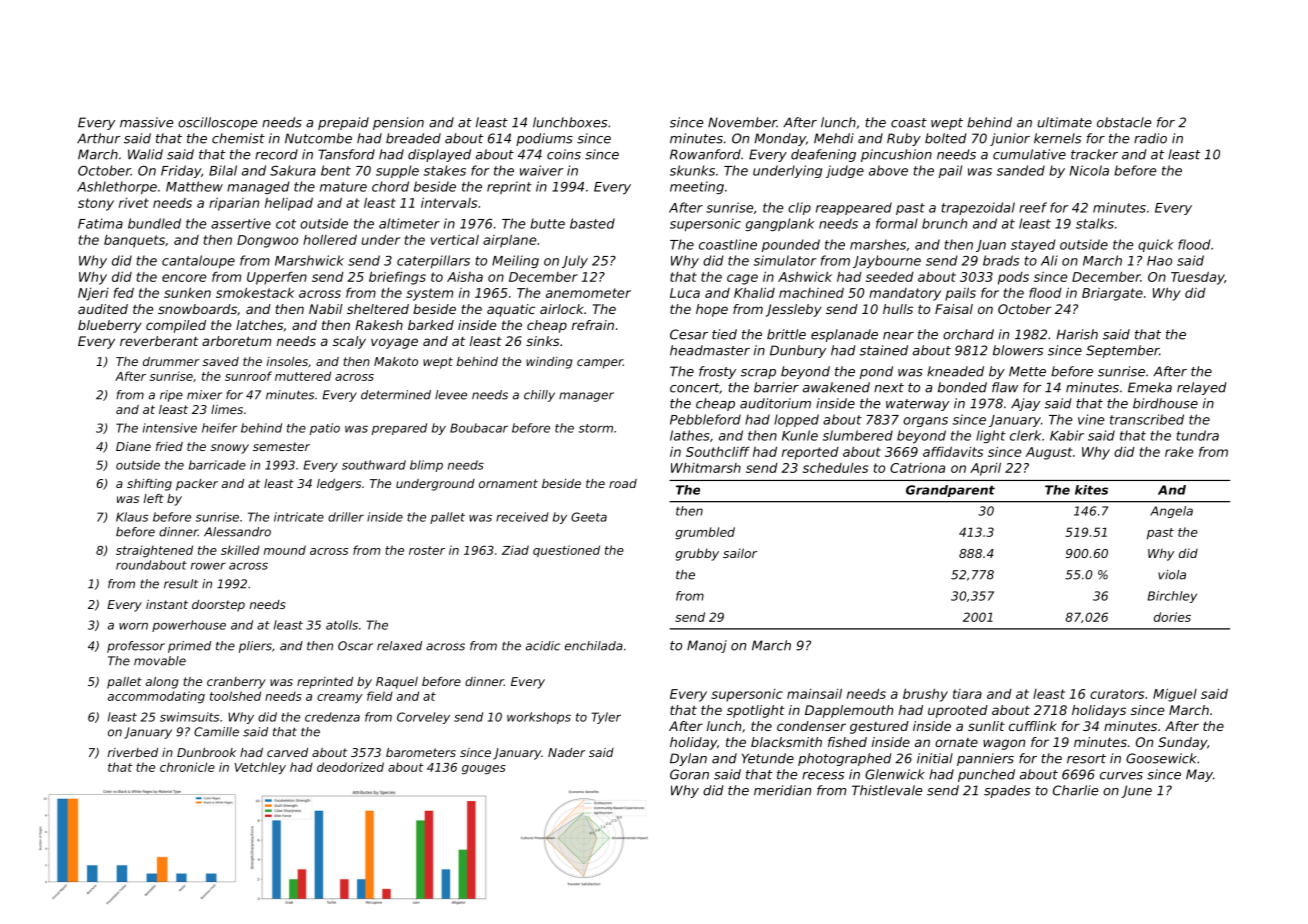 This image has height=924, width=1308. What do you see at coordinates (103, 309) in the image?
I see `audited` at bounding box center [103, 309].
